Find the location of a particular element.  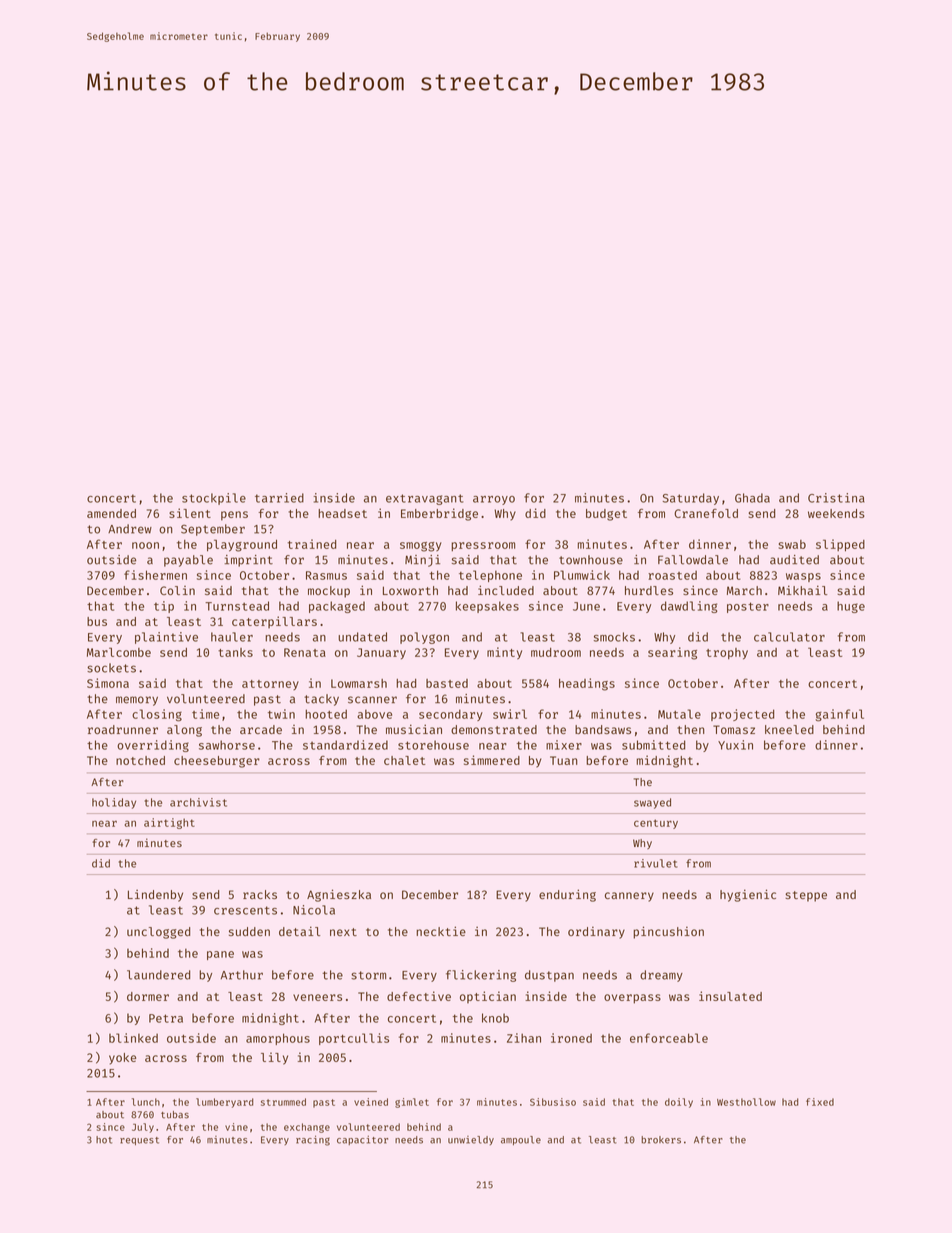

Colin is located at coordinates (177, 590).
